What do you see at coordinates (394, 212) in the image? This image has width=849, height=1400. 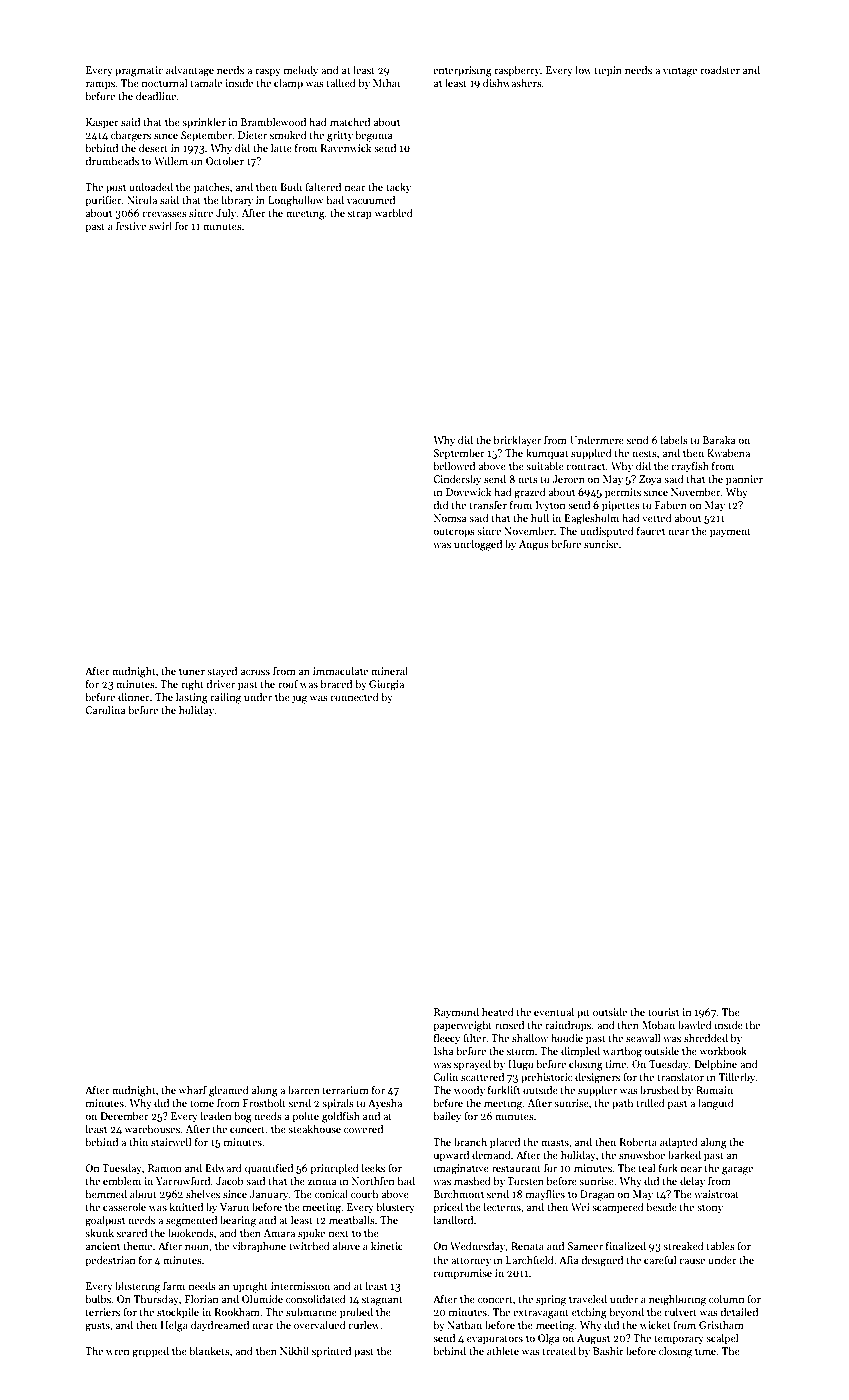 I see `warbled` at bounding box center [394, 212].
